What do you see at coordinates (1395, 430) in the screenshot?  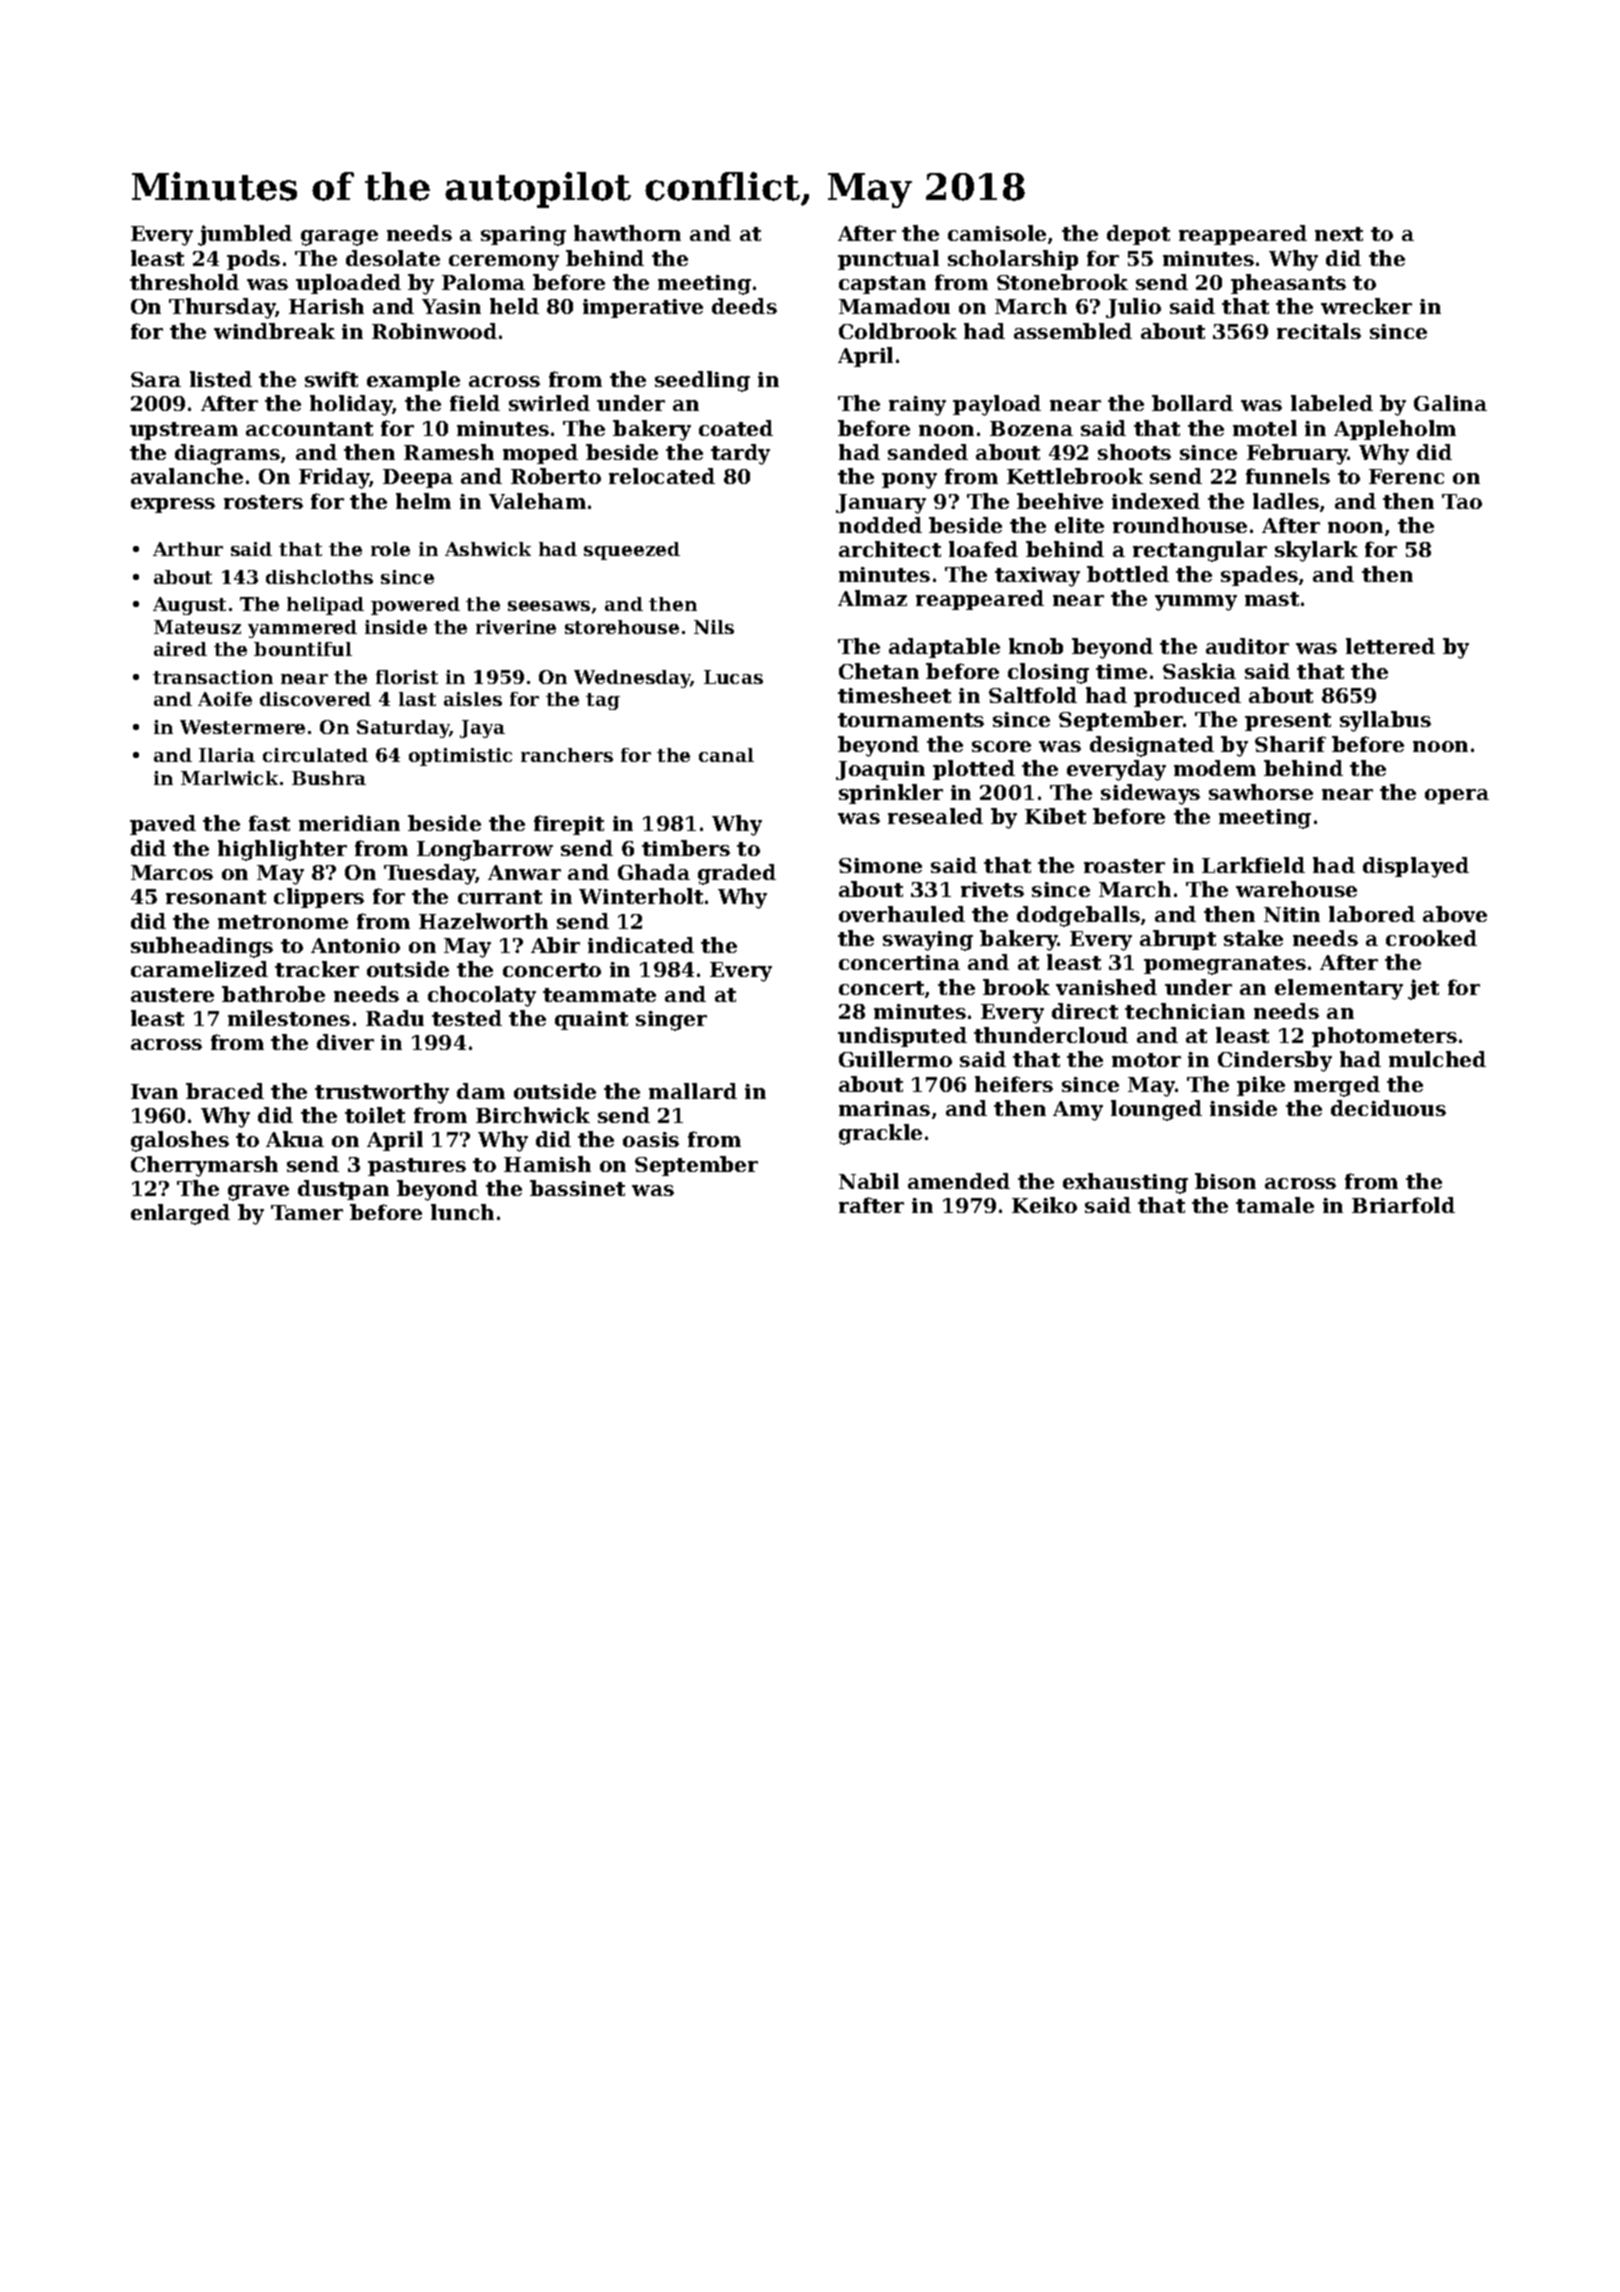 I see `Appleholm` at bounding box center [1395, 430].
